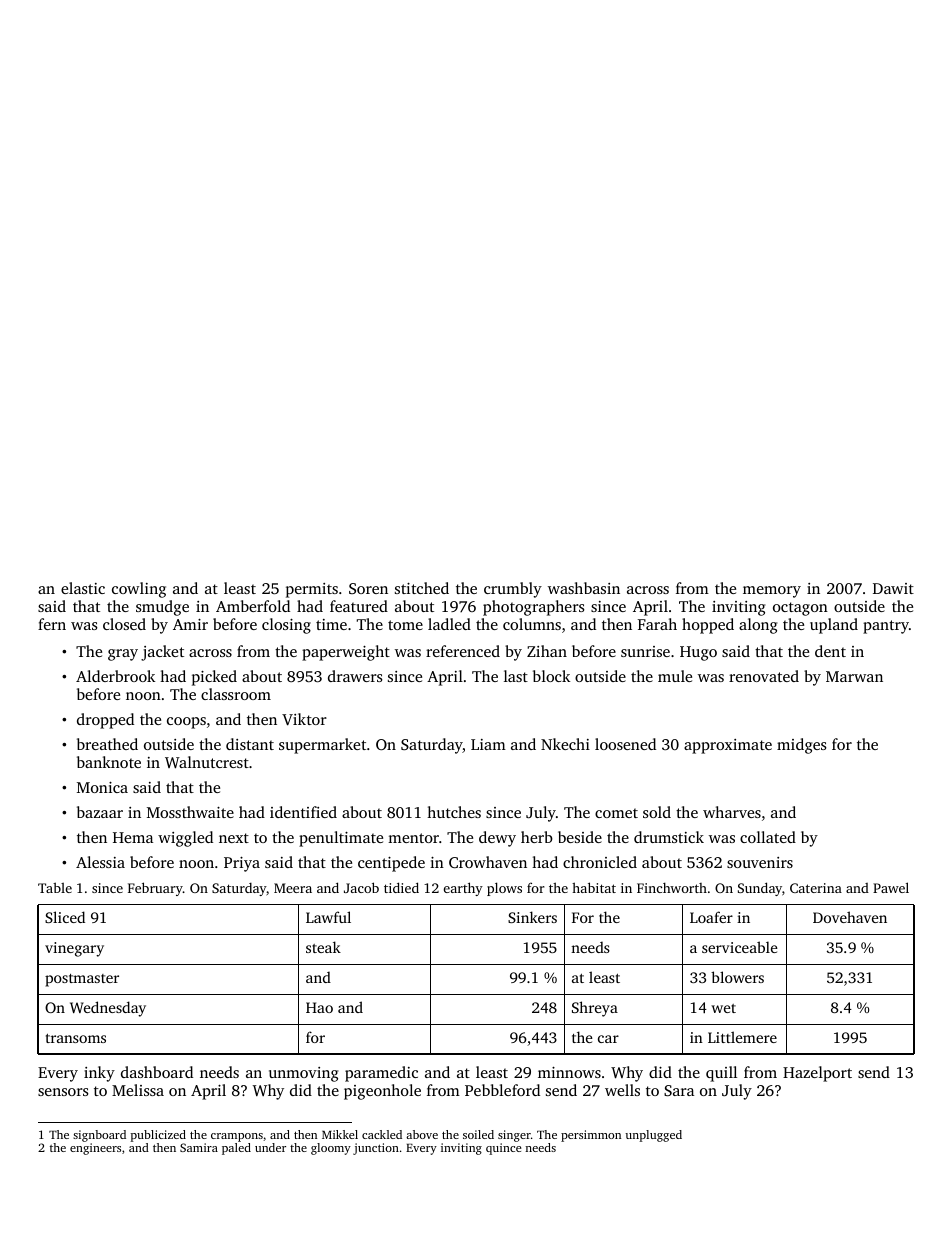 The width and height of the screenshot is (952, 1233). What do you see at coordinates (52, 624) in the screenshot?
I see `fern` at bounding box center [52, 624].
